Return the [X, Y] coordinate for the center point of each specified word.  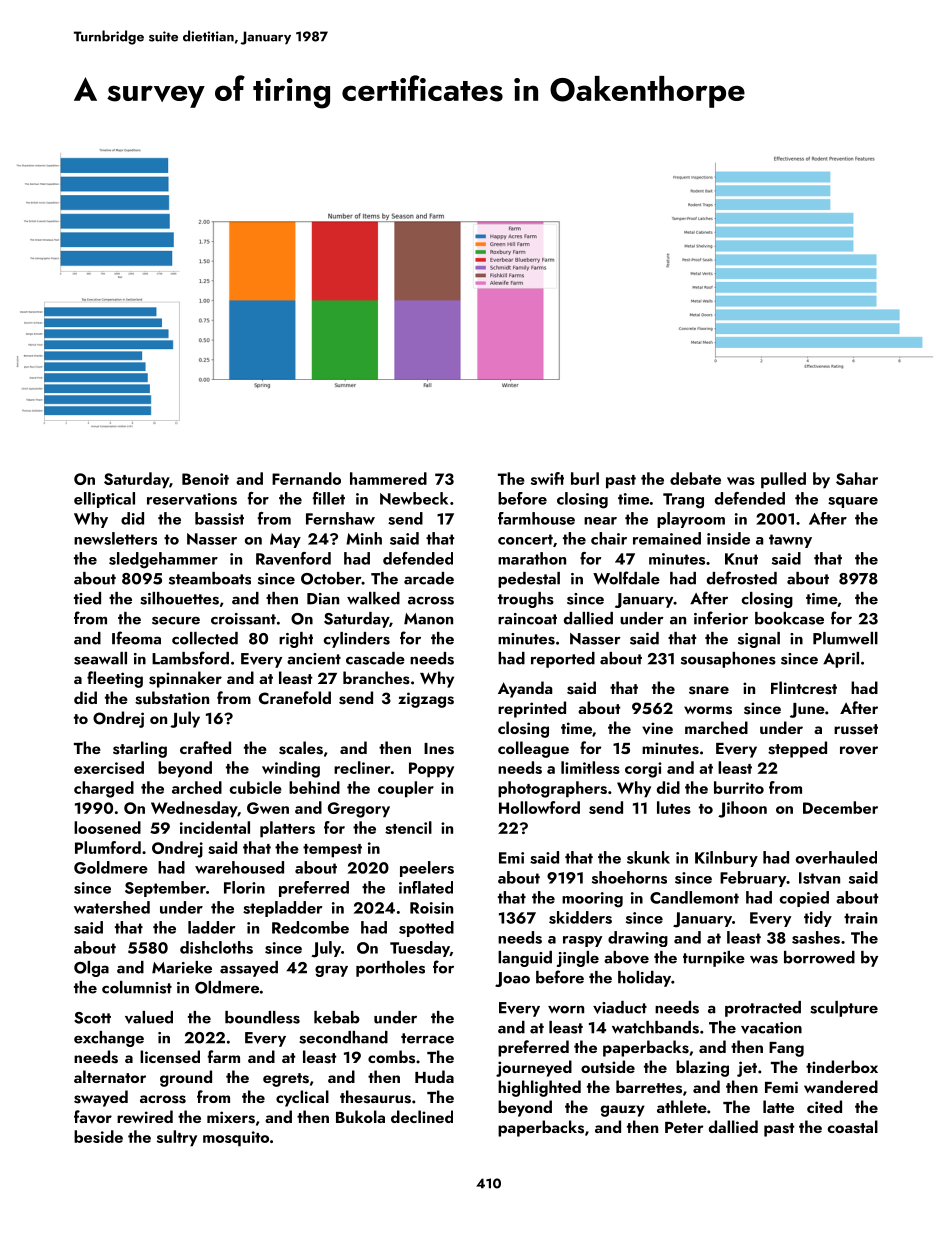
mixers [231, 1117]
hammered [388, 478]
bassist [219, 518]
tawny [790, 541]
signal [759, 640]
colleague [533, 749]
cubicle [256, 787]
